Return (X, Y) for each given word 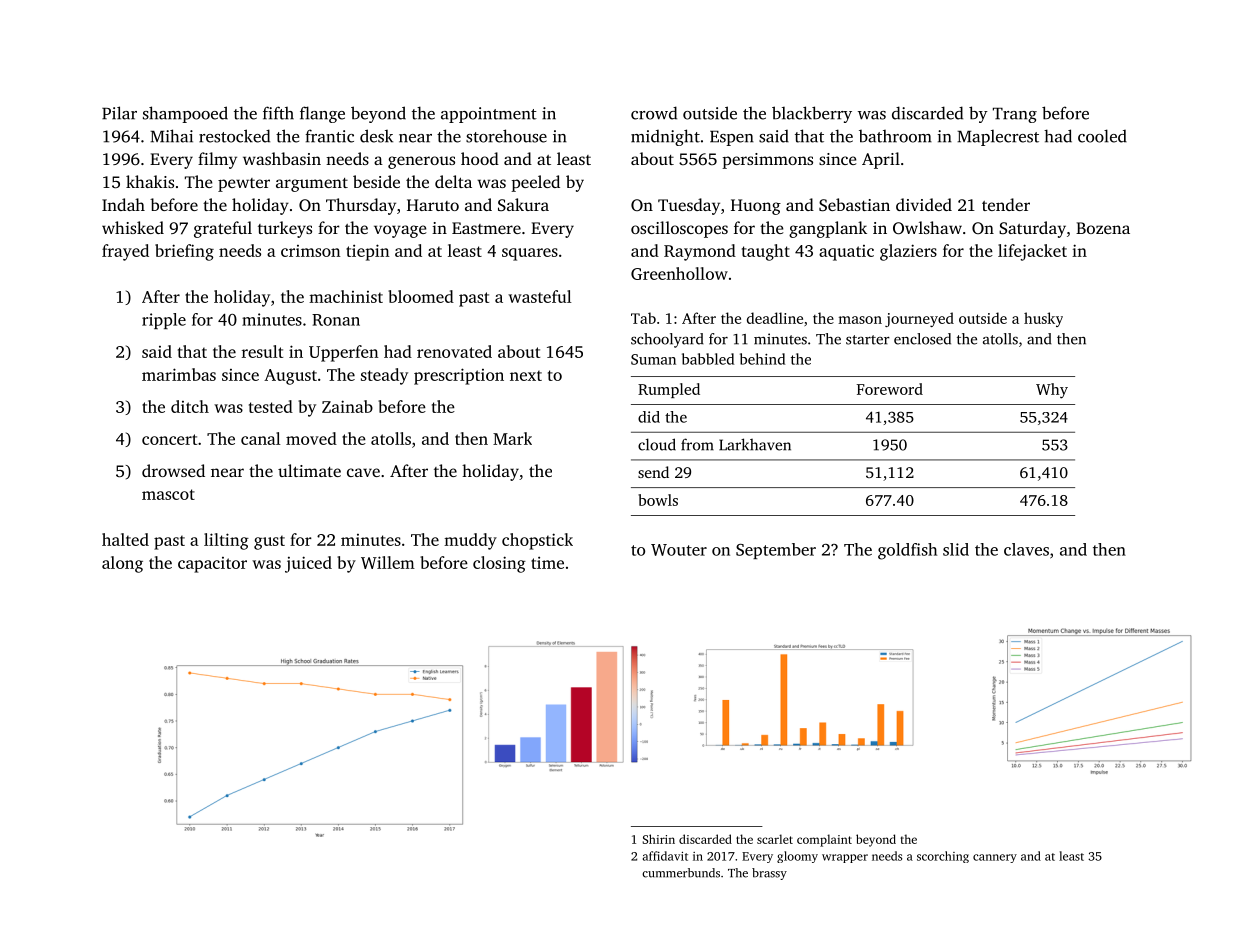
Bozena (1103, 228)
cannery (995, 858)
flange (322, 114)
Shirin (658, 839)
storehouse (506, 136)
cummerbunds (681, 873)
